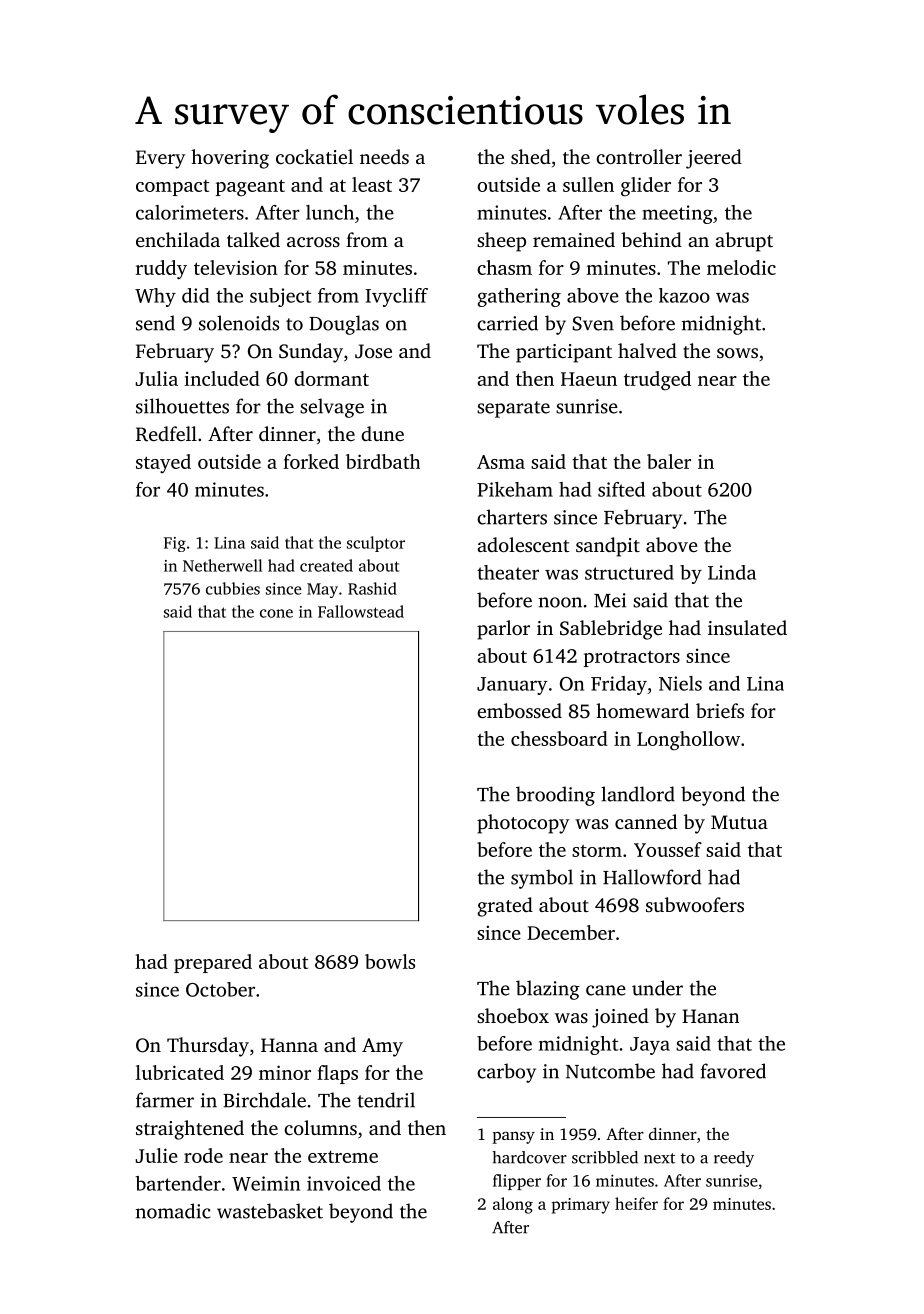 The height and width of the page is (1314, 924). Describe the element at coordinates (311, 461) in the page. I see `forked` at that location.
